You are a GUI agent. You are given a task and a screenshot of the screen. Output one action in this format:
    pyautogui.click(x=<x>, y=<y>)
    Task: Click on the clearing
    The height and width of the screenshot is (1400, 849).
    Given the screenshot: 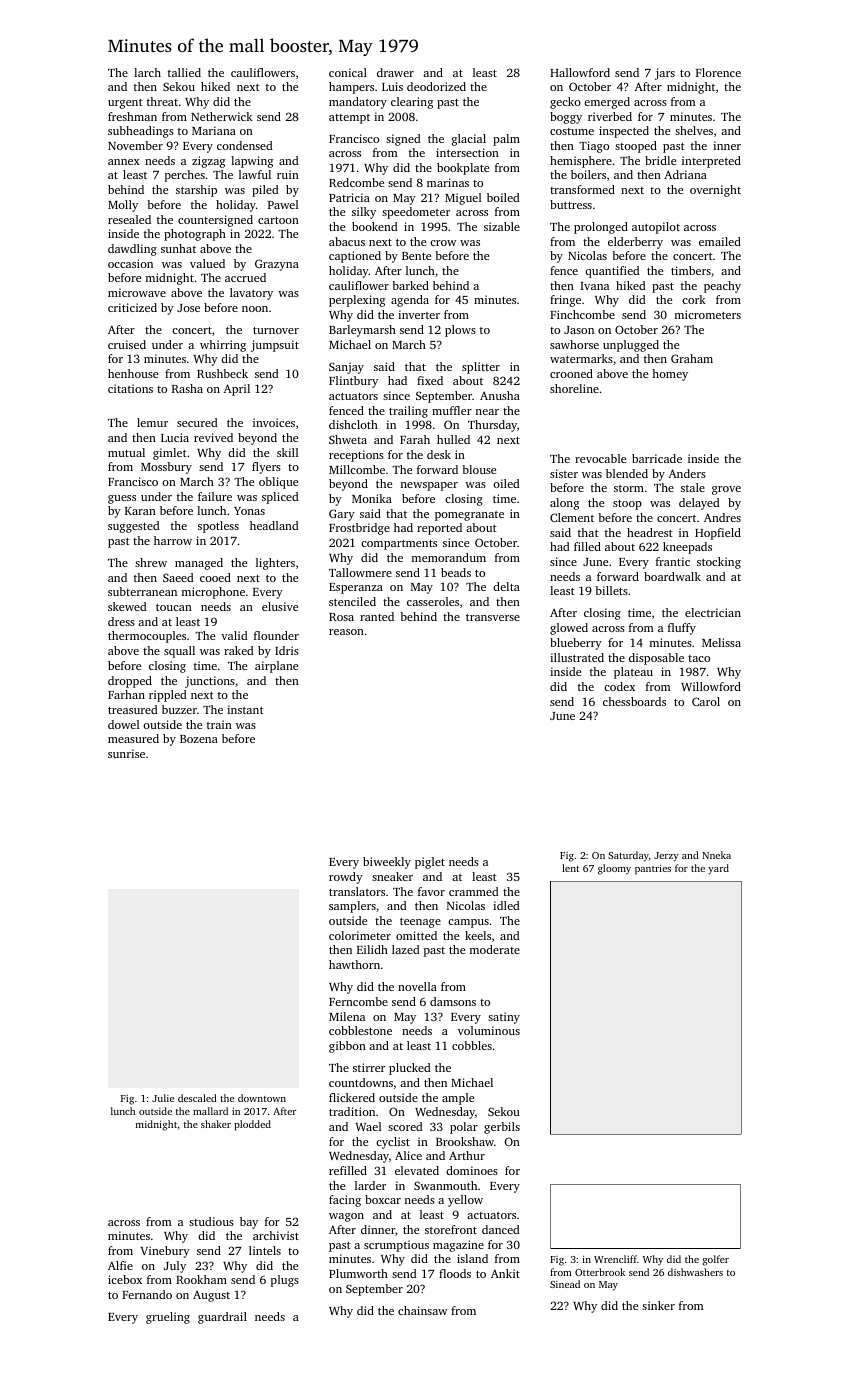 What is the action you would take?
    pyautogui.click(x=412, y=103)
